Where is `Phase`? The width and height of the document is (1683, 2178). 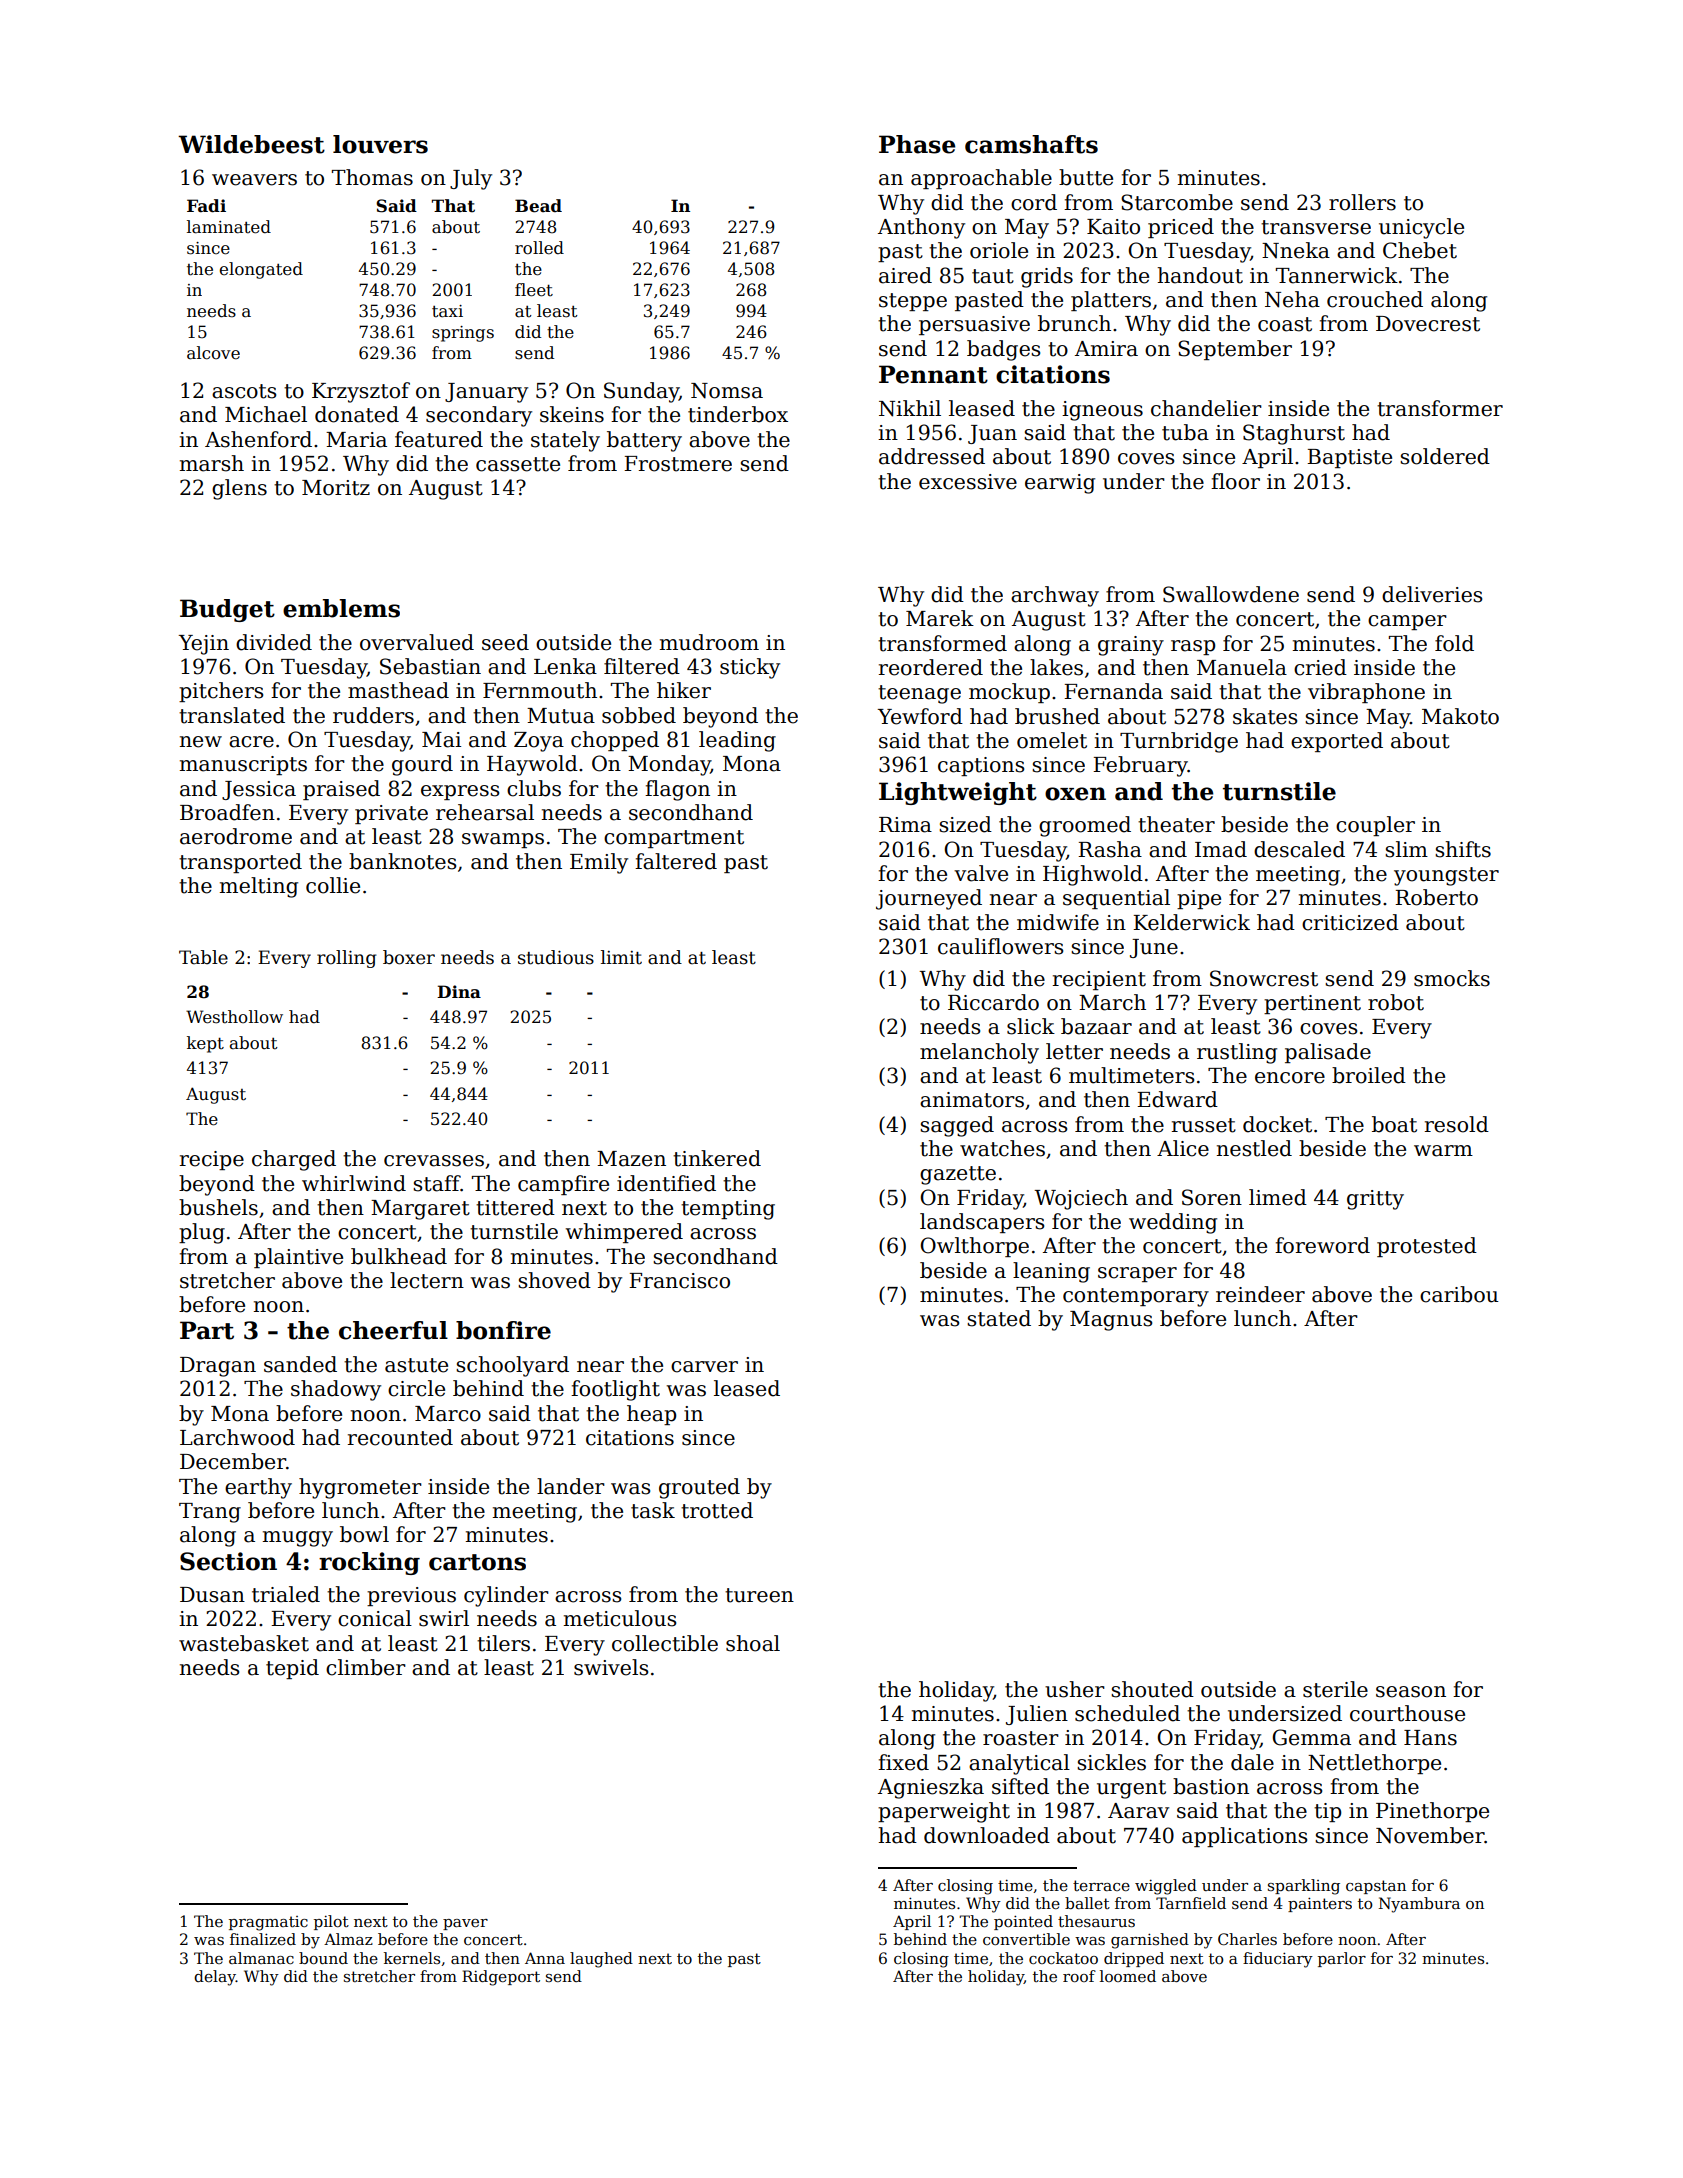
Phase is located at coordinates (917, 144).
